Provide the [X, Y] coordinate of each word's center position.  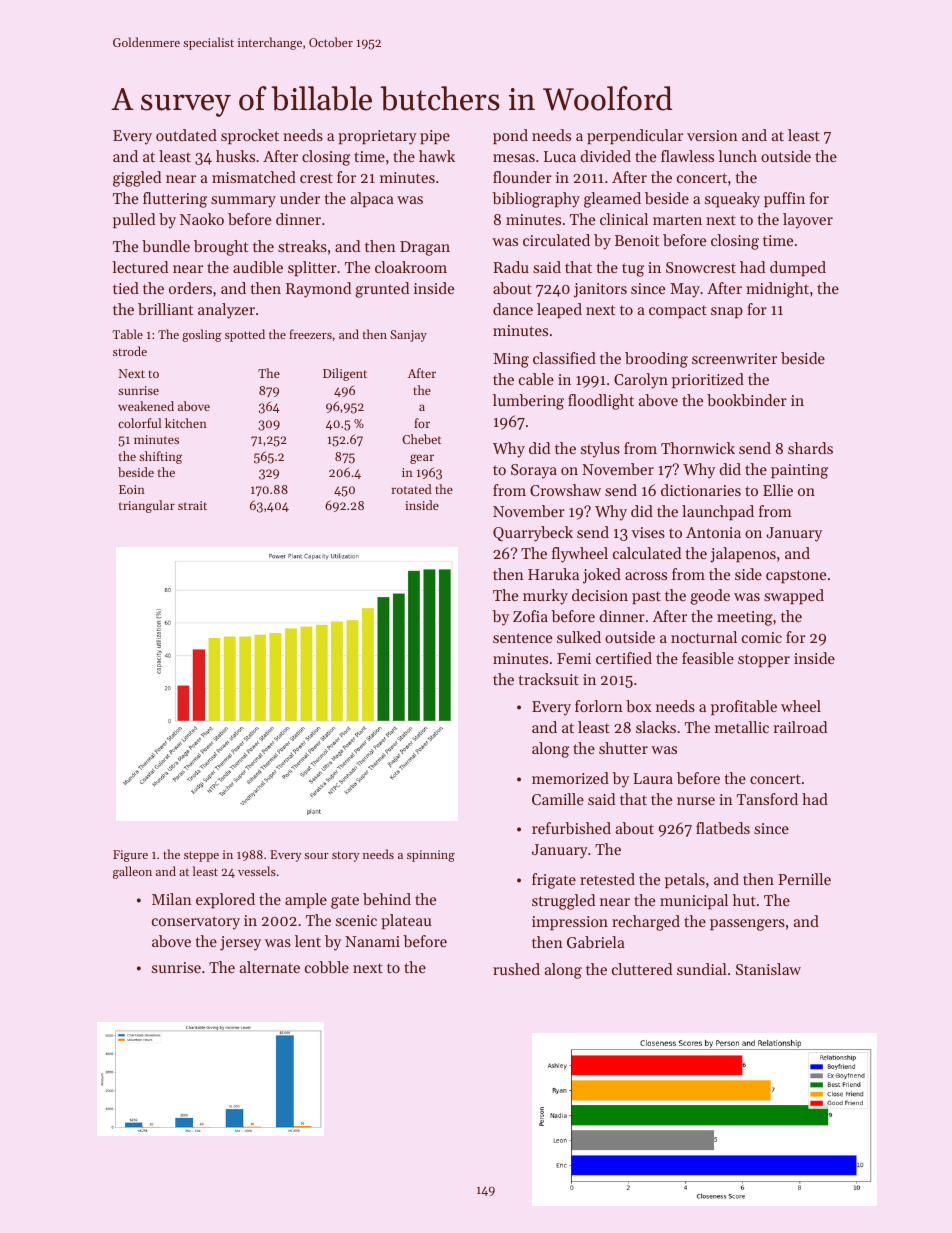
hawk [437, 156]
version [712, 135]
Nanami [372, 941]
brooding [656, 360]
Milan [172, 899]
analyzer [226, 311]
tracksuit [549, 679]
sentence [522, 638]
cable [536, 379]
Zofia [530, 616]
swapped [794, 596]
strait [192, 505]
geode [710, 597]
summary [243, 202]
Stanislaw [768, 969]
